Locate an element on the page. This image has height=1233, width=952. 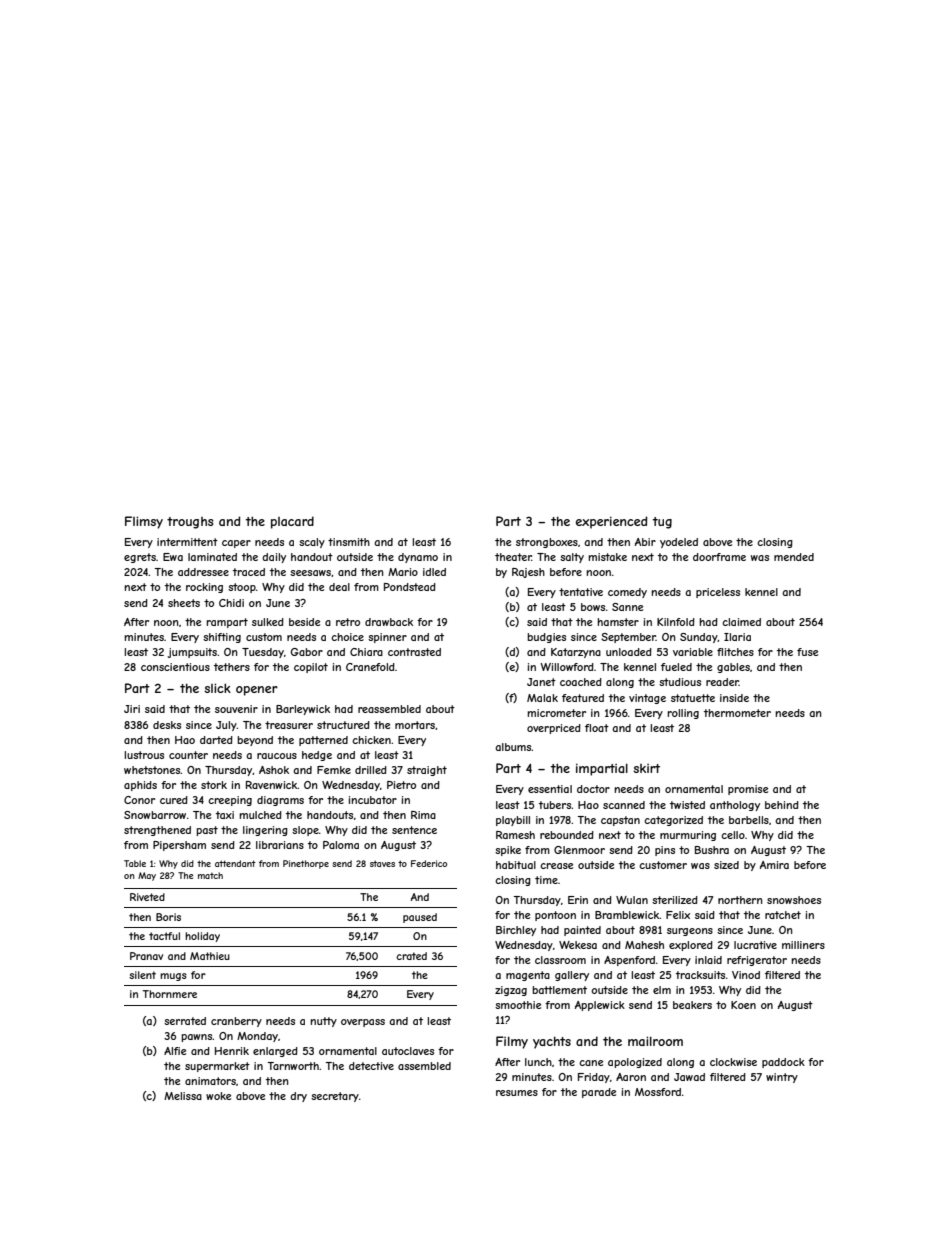
gables is located at coordinates (733, 668).
